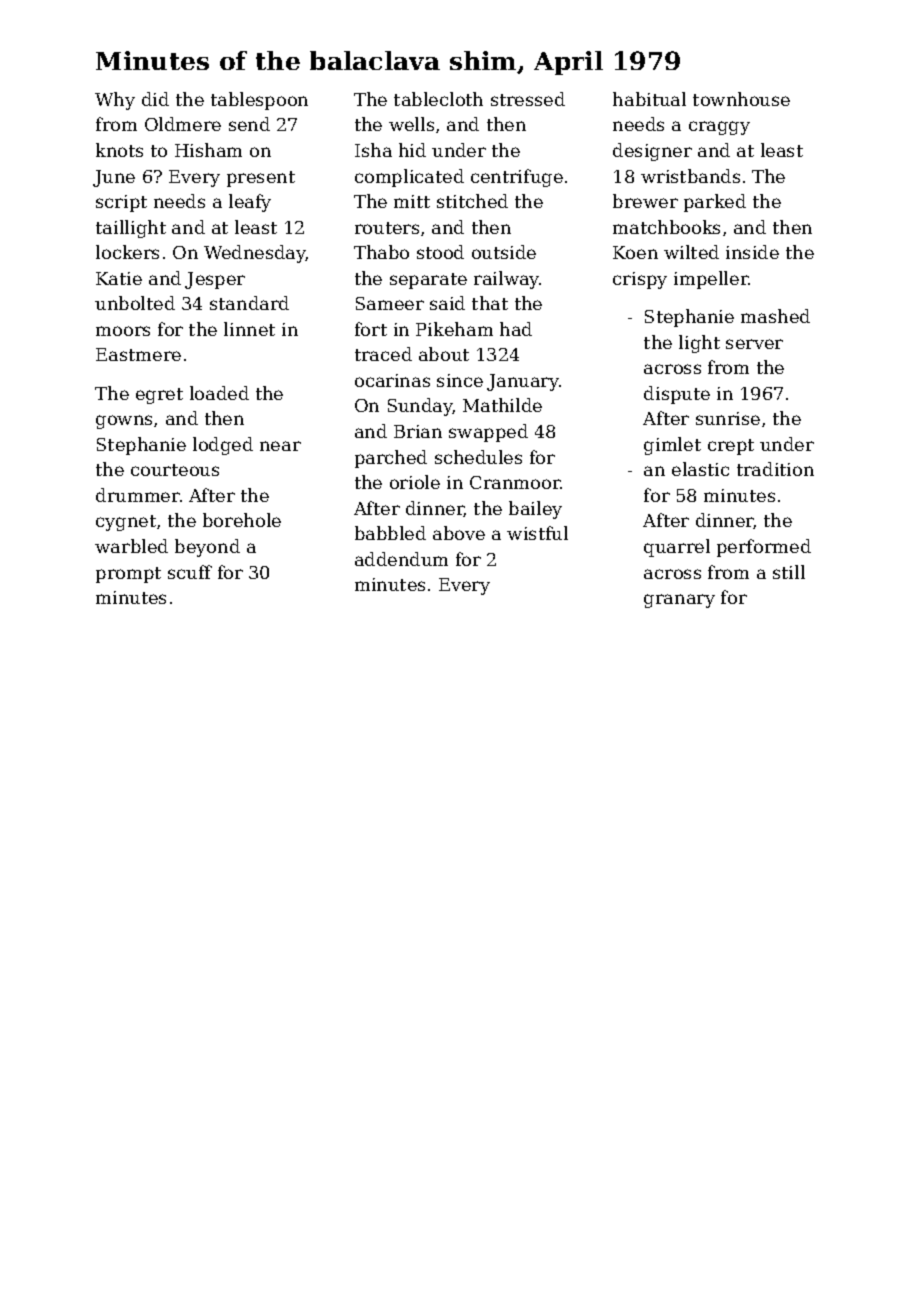  What do you see at coordinates (741, 99) in the screenshot?
I see `townhouse` at bounding box center [741, 99].
